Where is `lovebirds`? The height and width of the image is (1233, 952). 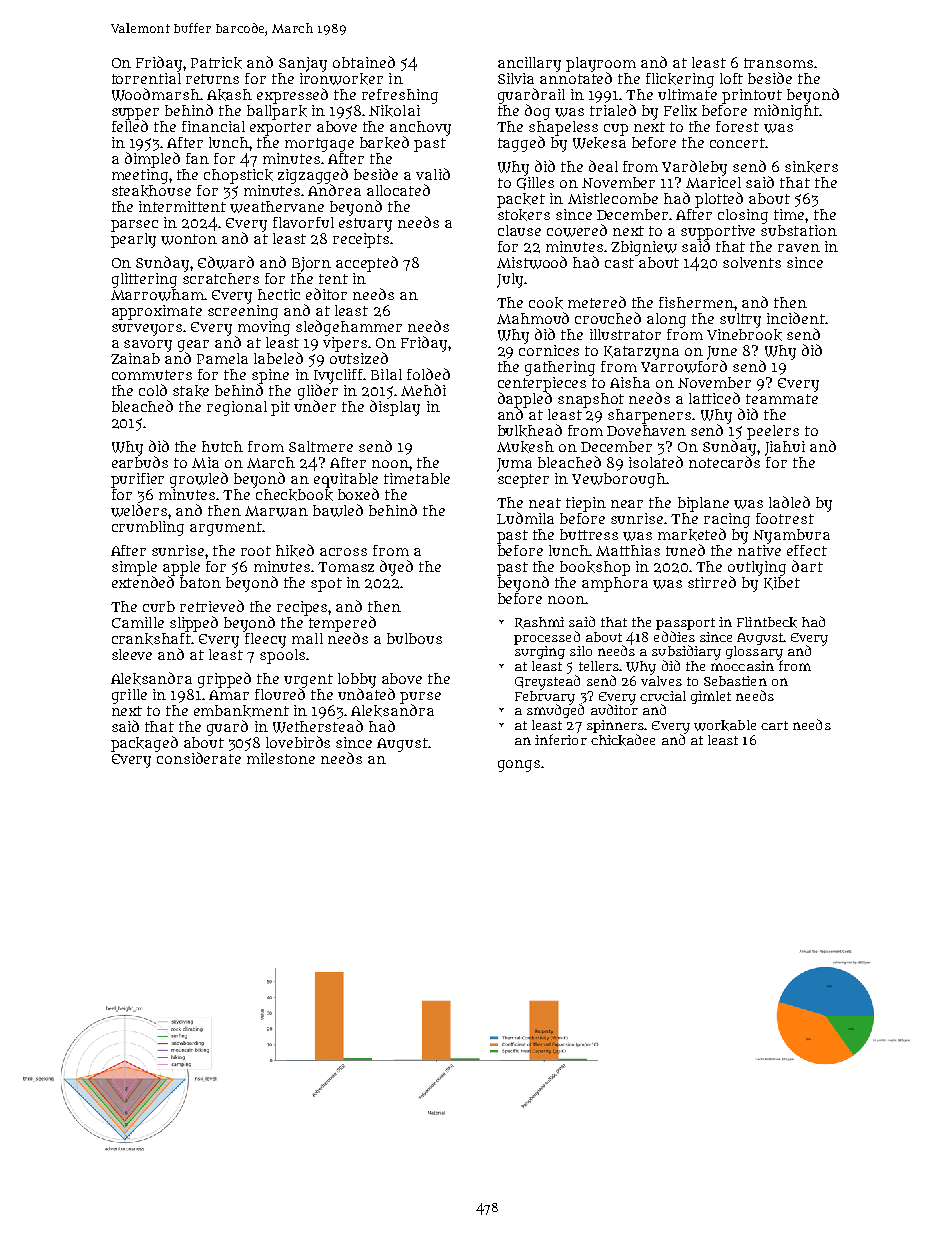
lovebirds is located at coordinates (298, 742).
